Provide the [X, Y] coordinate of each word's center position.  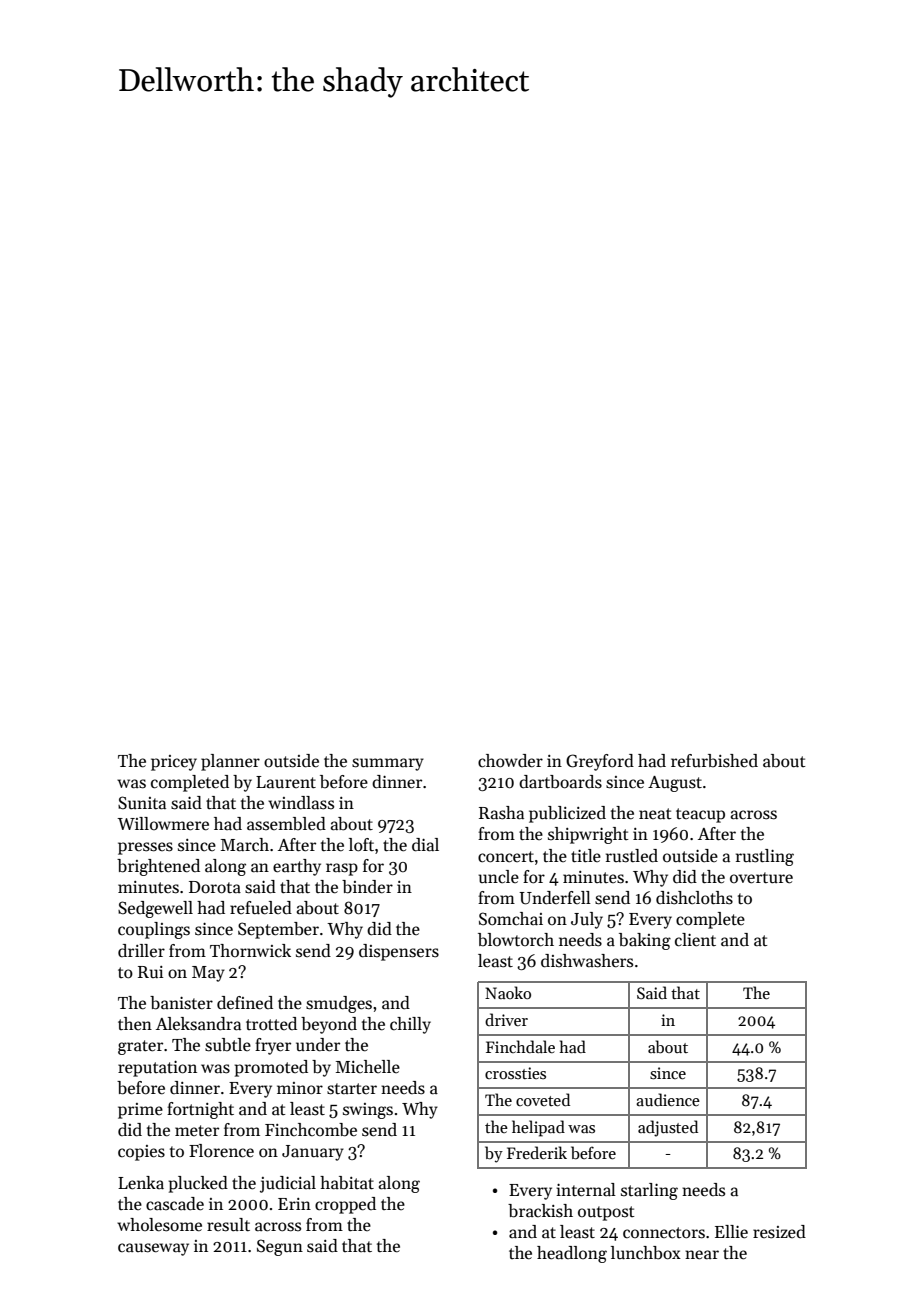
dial [425, 845]
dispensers [399, 952]
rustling [765, 857]
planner [230, 762]
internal [586, 1190]
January [313, 1153]
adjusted [668, 1128]
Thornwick [250, 951]
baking [645, 941]
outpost [606, 1213]
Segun [280, 1247]
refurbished [714, 761]
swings [368, 1111]
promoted [271, 1068]
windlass [301, 803]
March [245, 845]
